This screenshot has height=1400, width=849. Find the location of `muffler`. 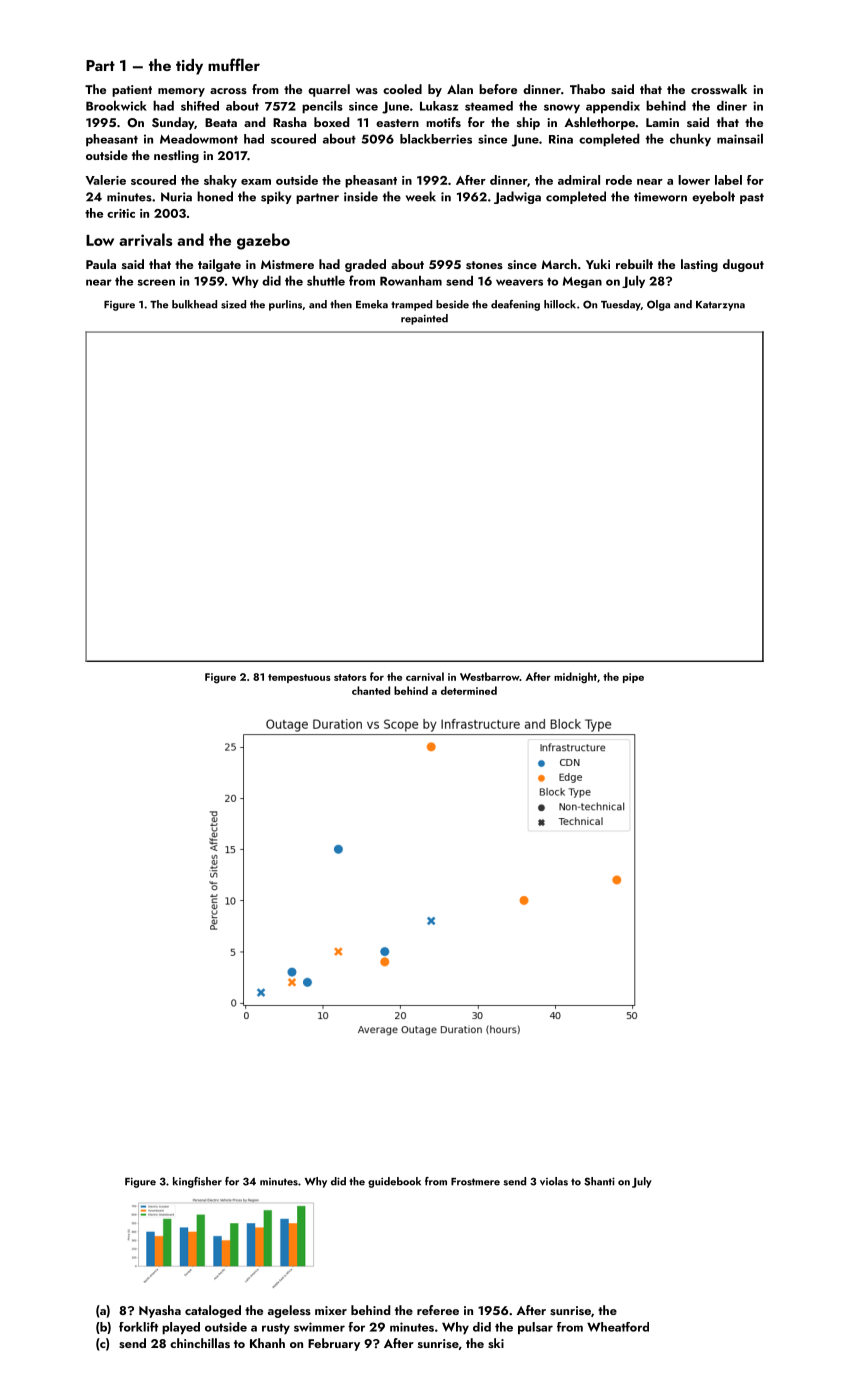

muffler is located at coordinates (234, 64).
